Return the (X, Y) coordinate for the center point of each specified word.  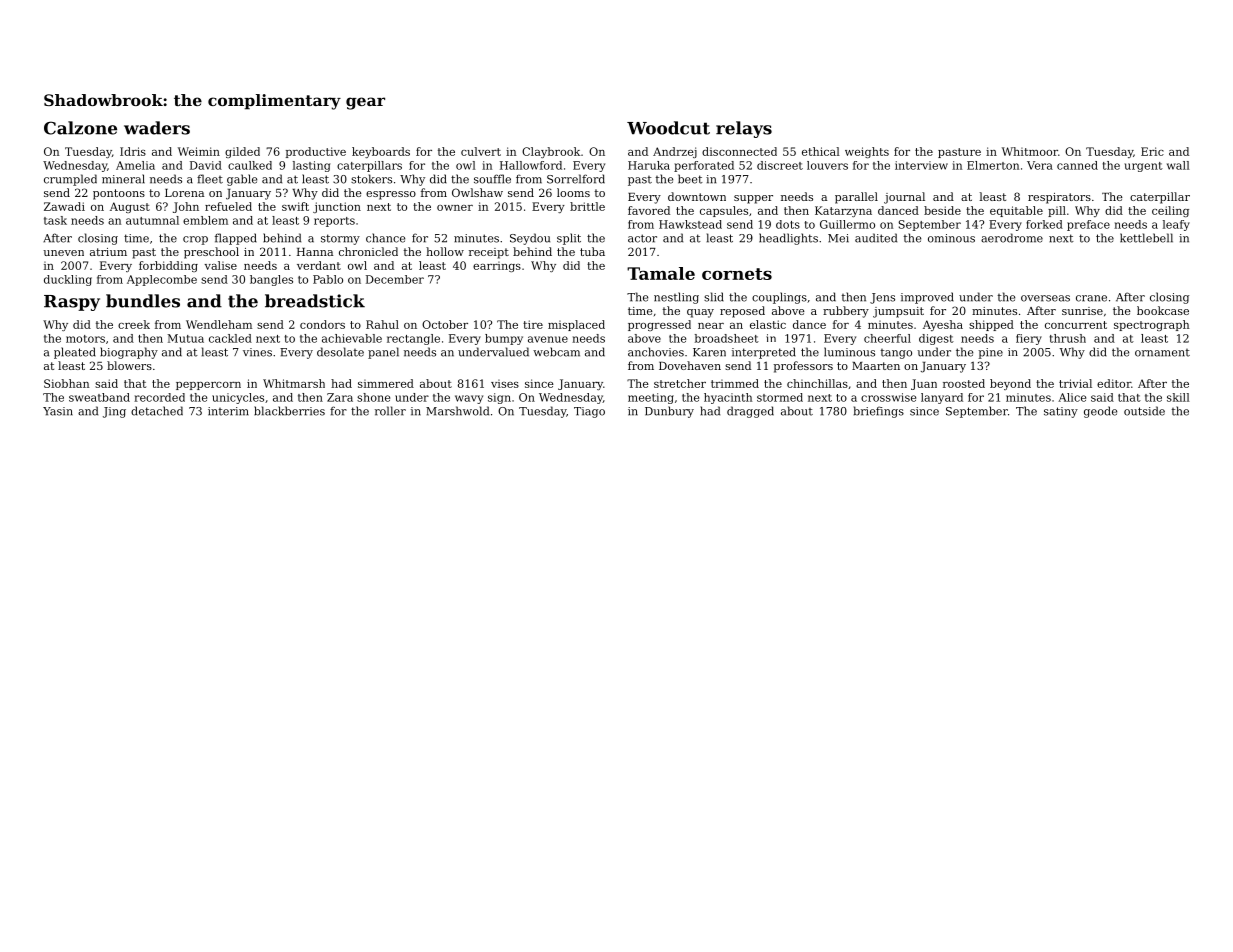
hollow (445, 251)
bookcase (1163, 310)
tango (896, 354)
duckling (68, 280)
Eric (1152, 151)
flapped (236, 239)
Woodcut (668, 128)
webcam (556, 352)
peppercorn (208, 386)
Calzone (80, 128)
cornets (737, 274)
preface (1088, 225)
